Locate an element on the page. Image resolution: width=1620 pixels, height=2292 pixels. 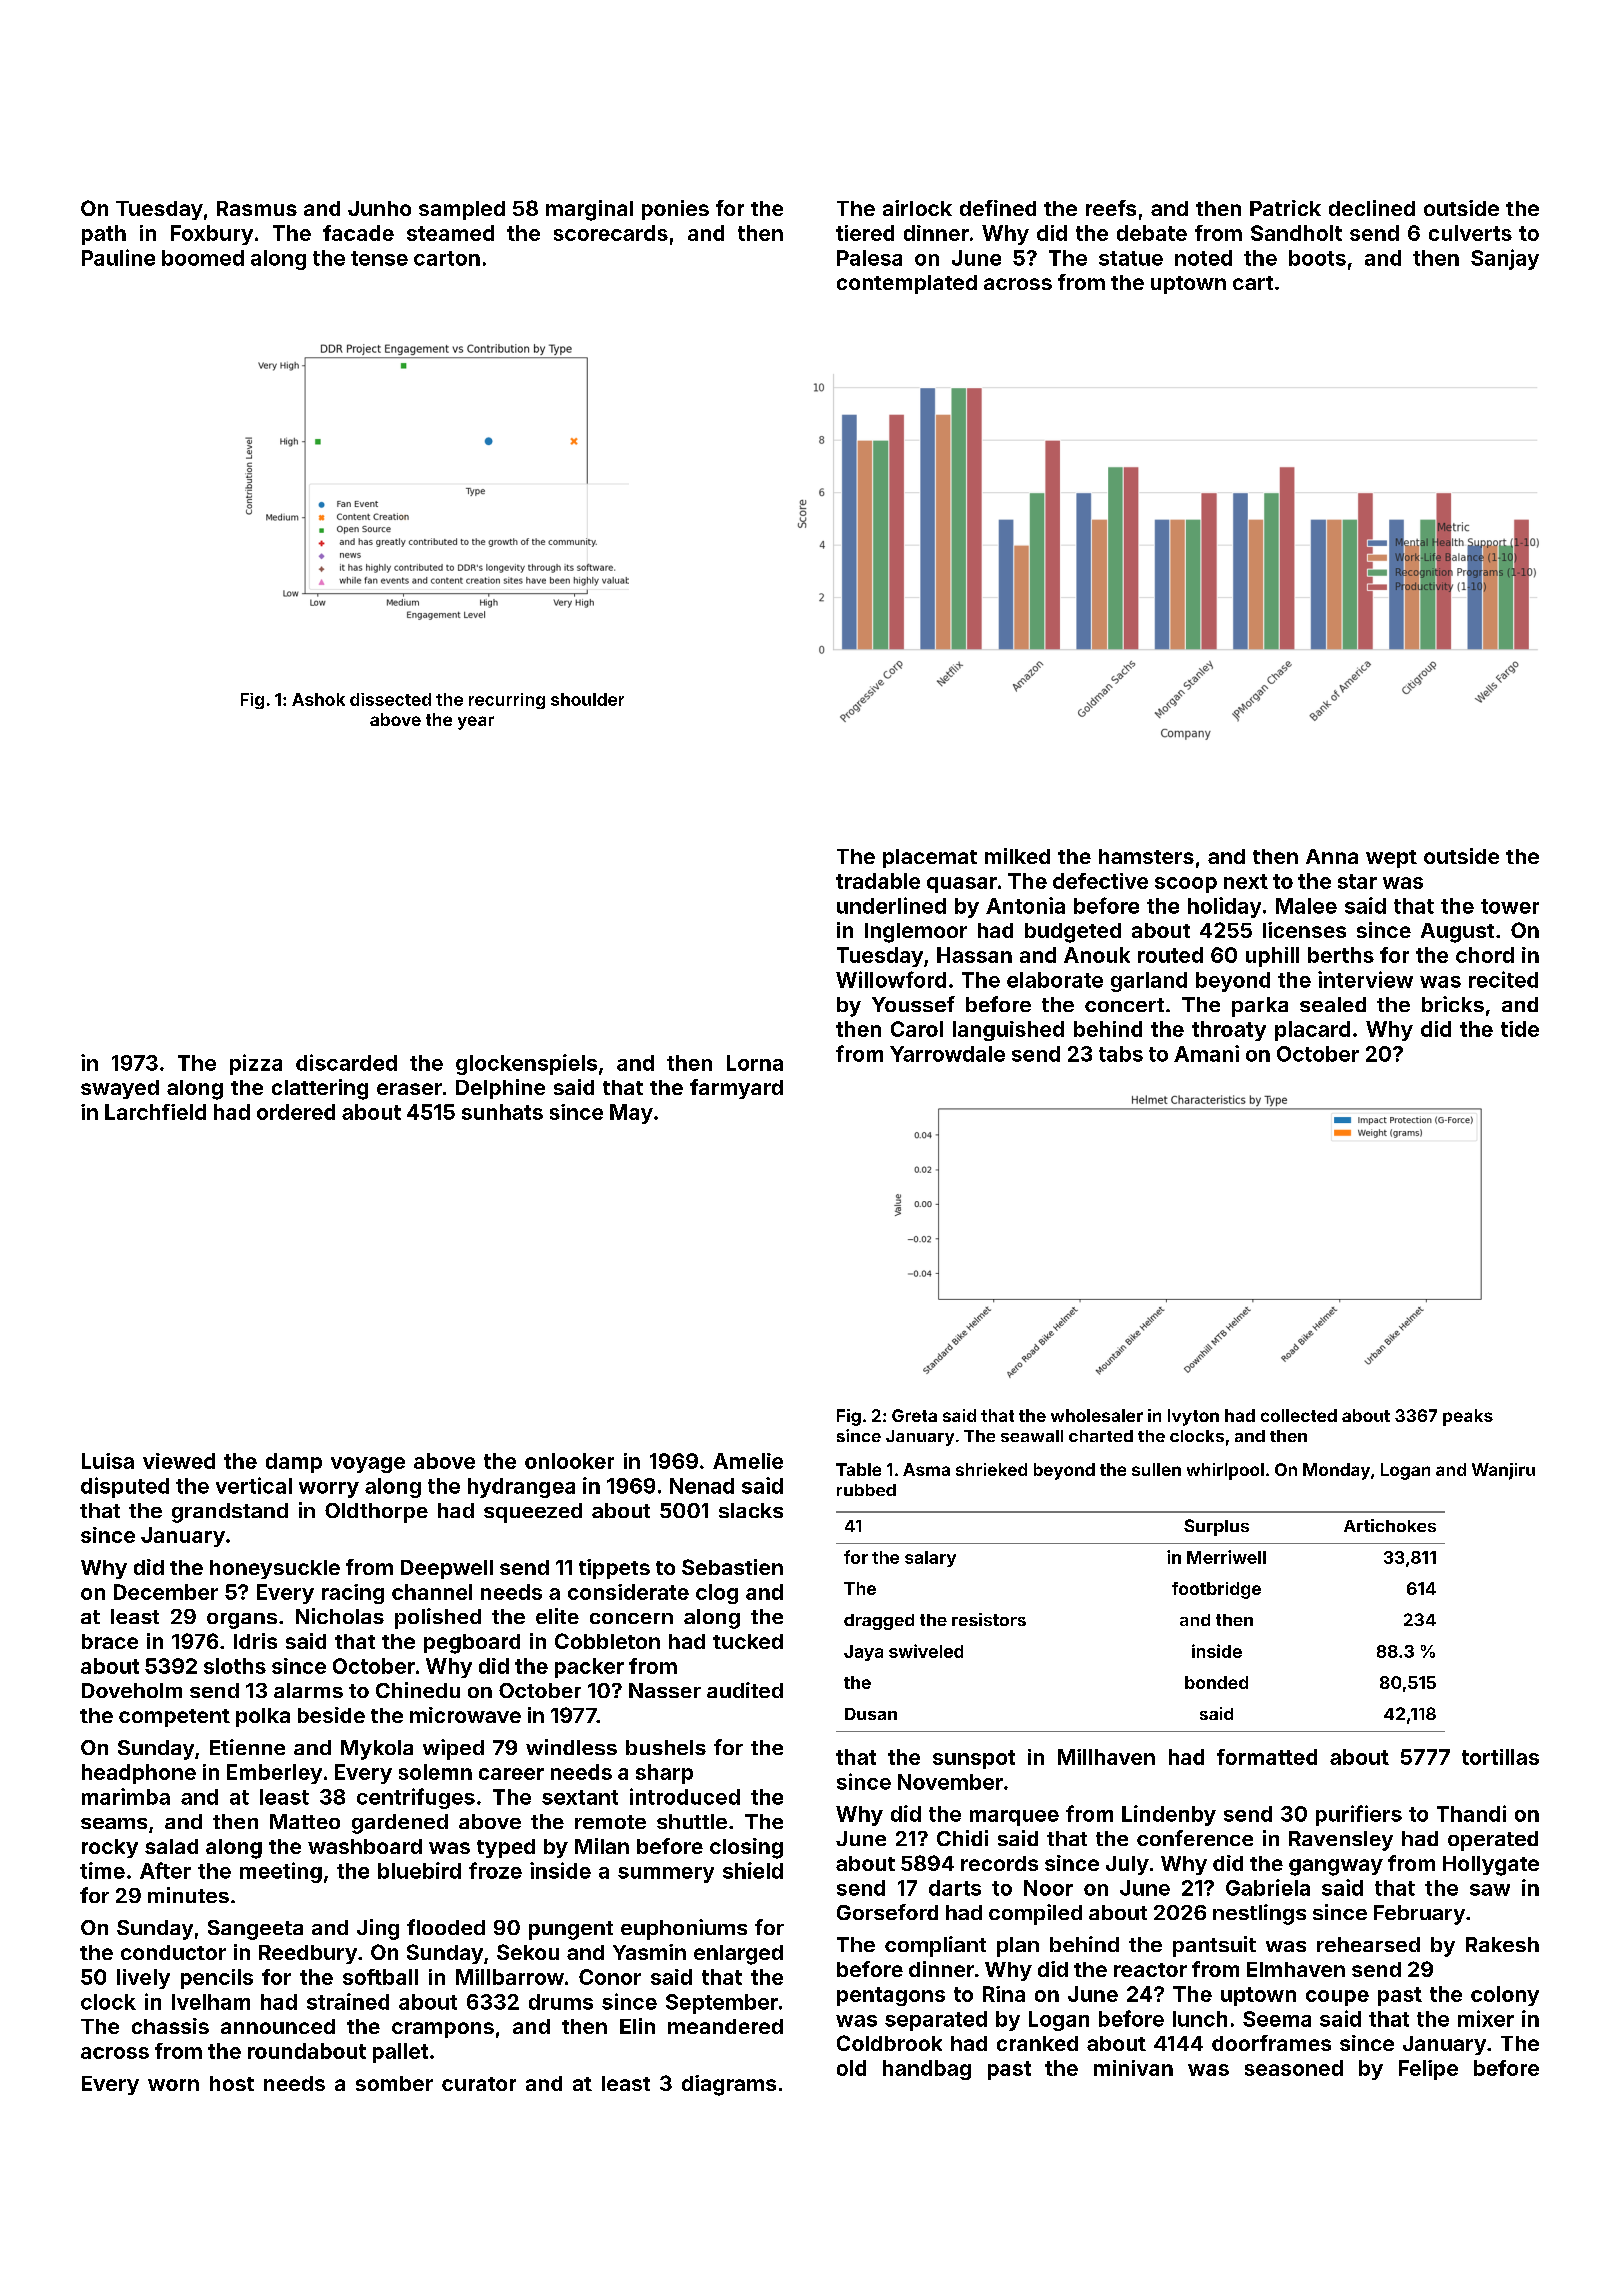
Junho is located at coordinates (379, 208).
